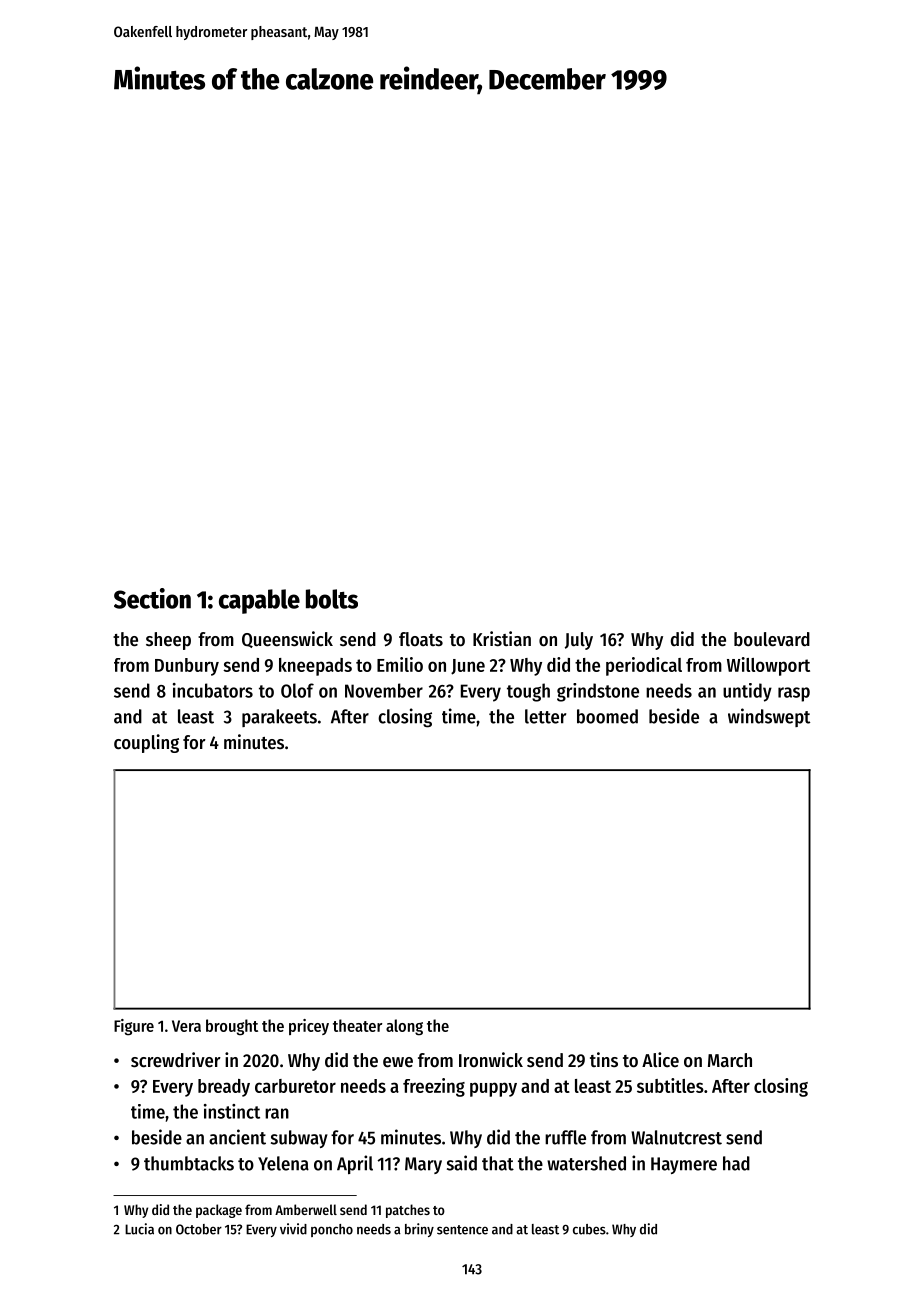  I want to click on theater, so click(357, 1025).
